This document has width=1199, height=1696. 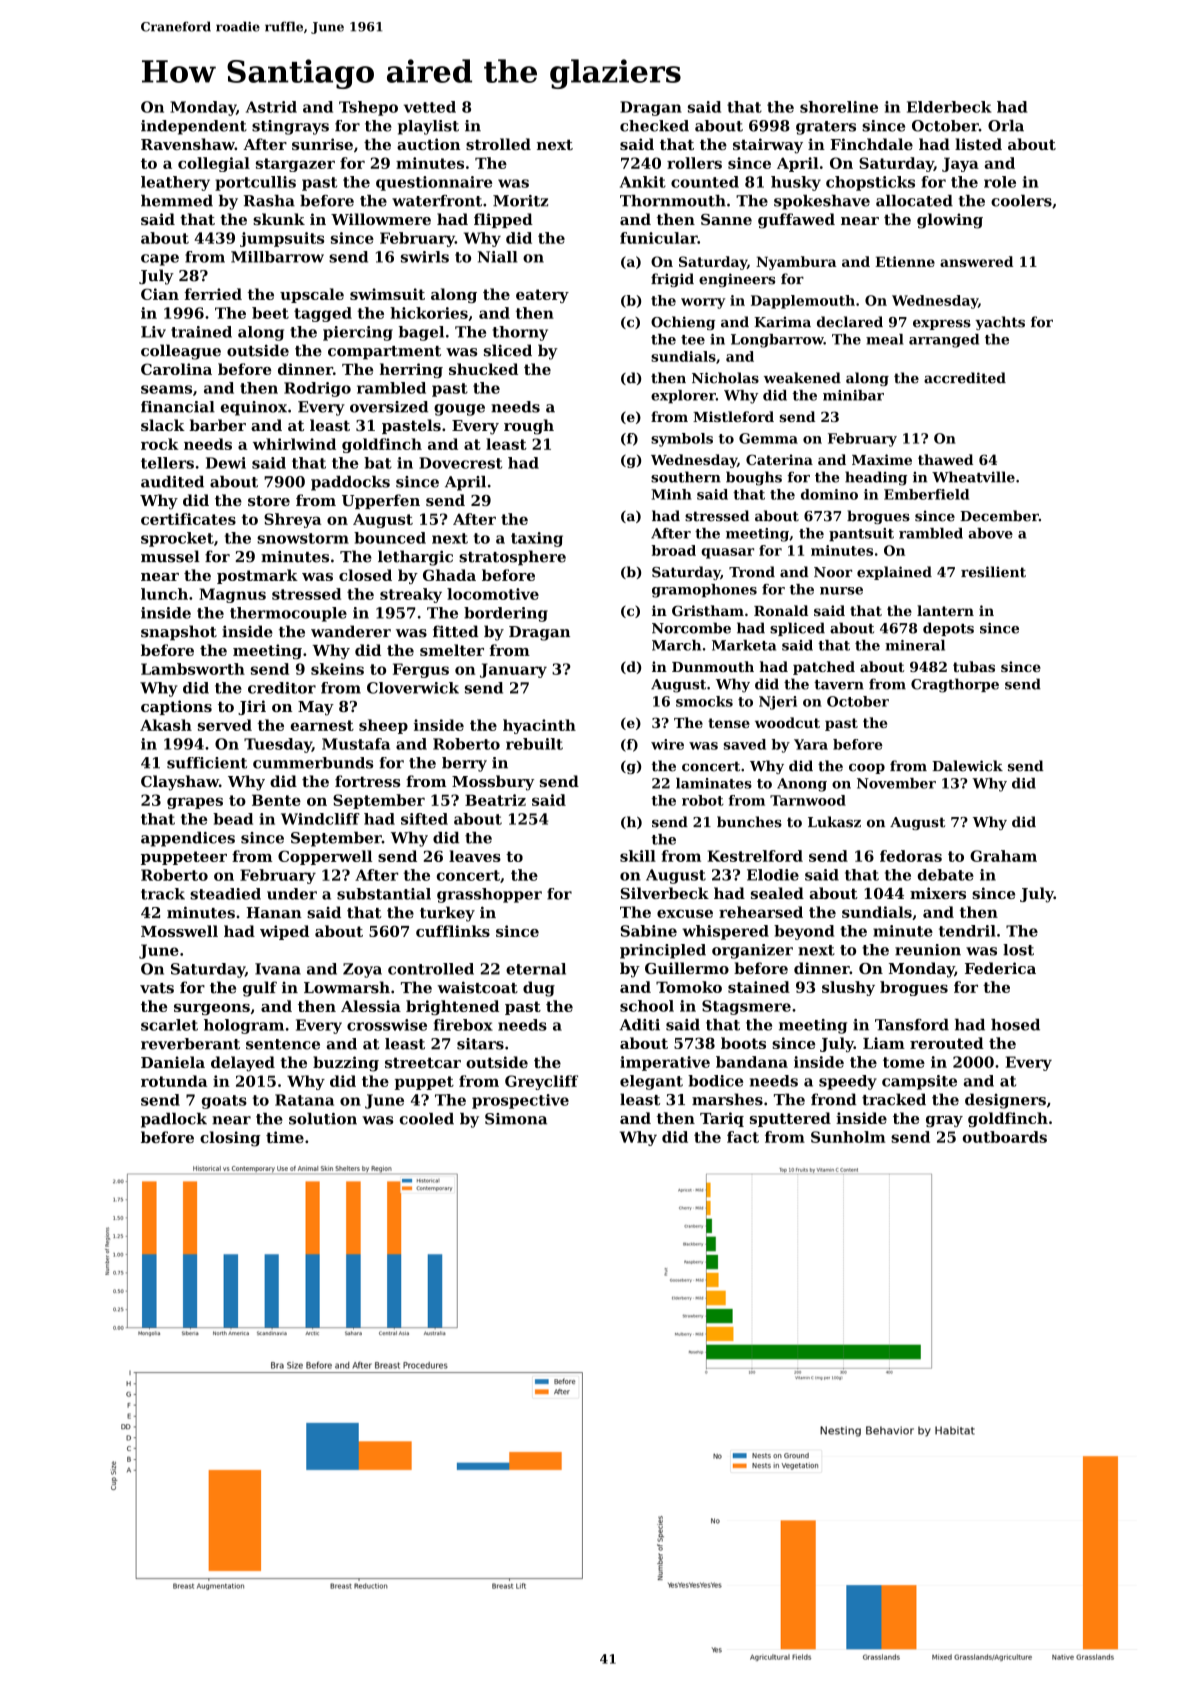 What do you see at coordinates (691, 628) in the document?
I see `Norcombe` at bounding box center [691, 628].
